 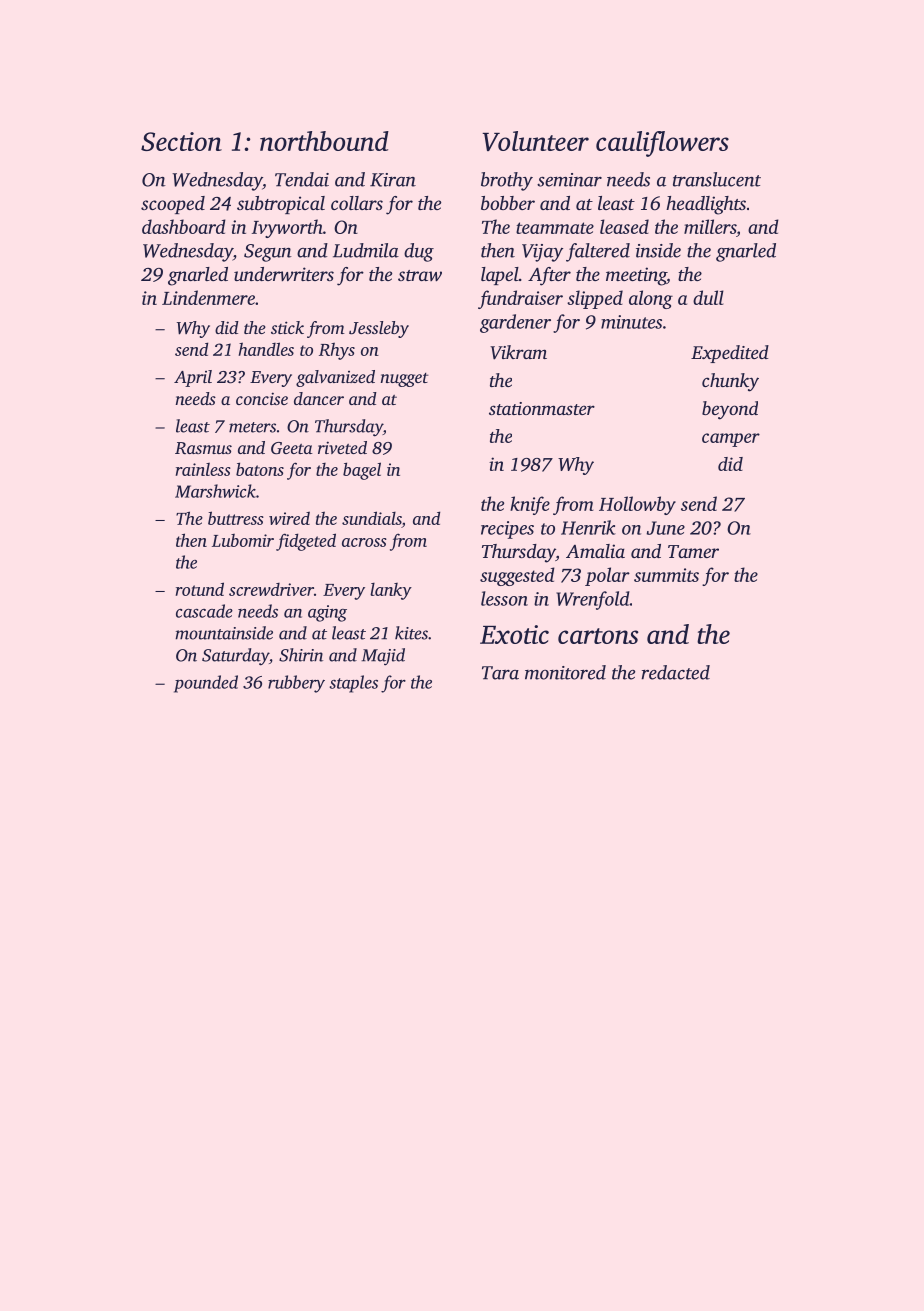 I want to click on minutes, so click(x=631, y=322).
